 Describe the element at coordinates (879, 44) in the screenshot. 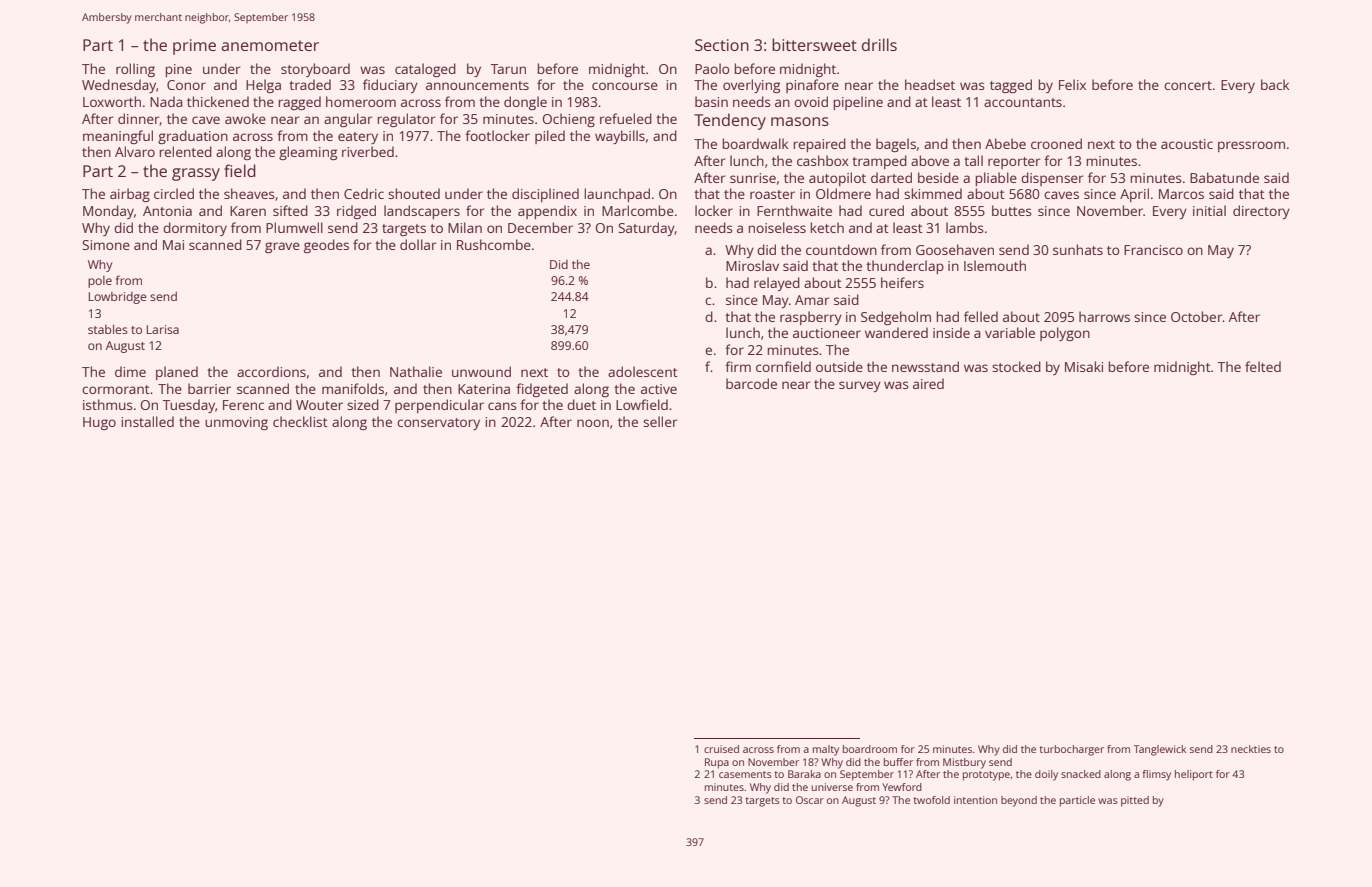

I see `drills` at that location.
